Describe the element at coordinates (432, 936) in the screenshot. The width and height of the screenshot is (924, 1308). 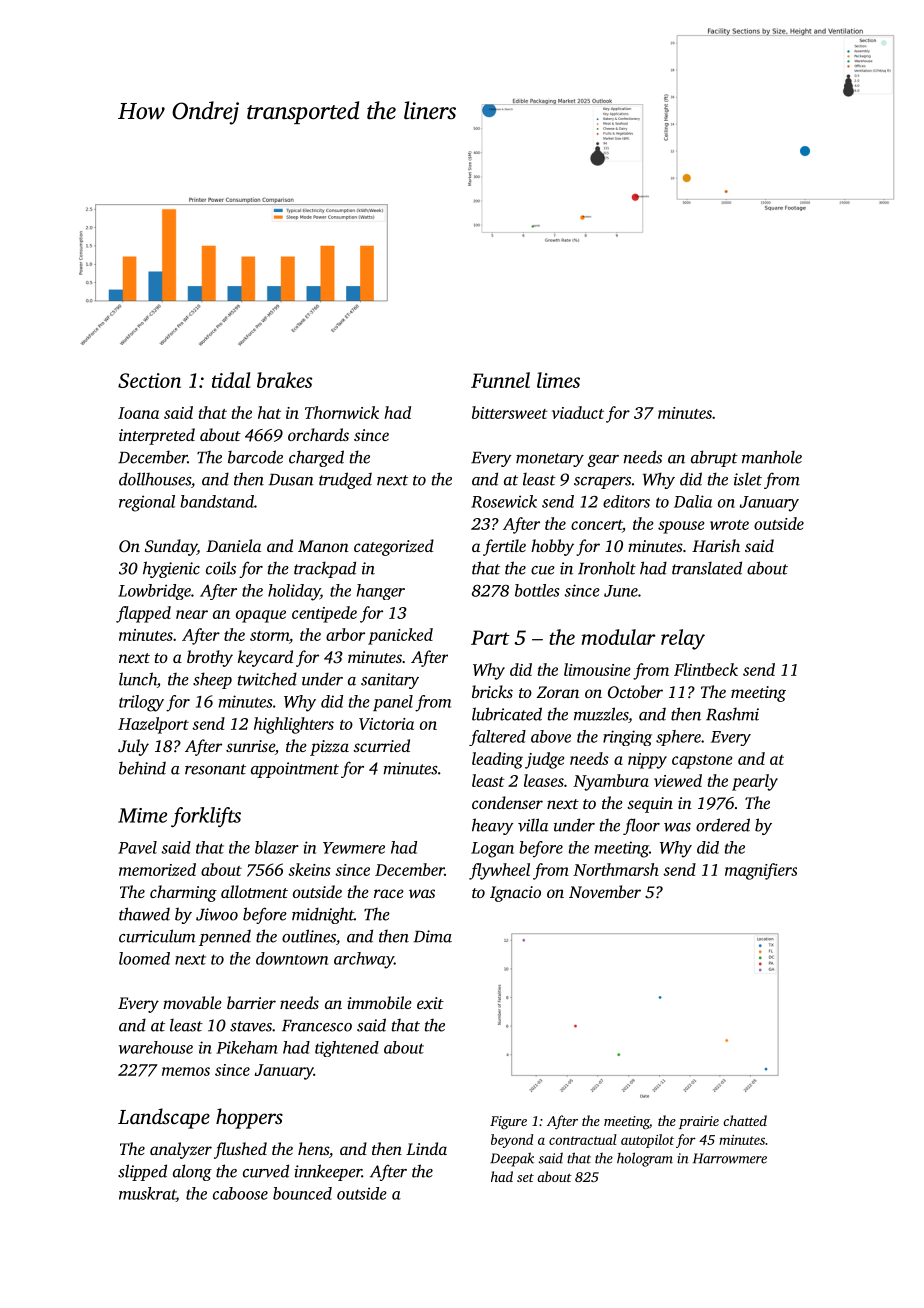
I see `Dima` at that location.
